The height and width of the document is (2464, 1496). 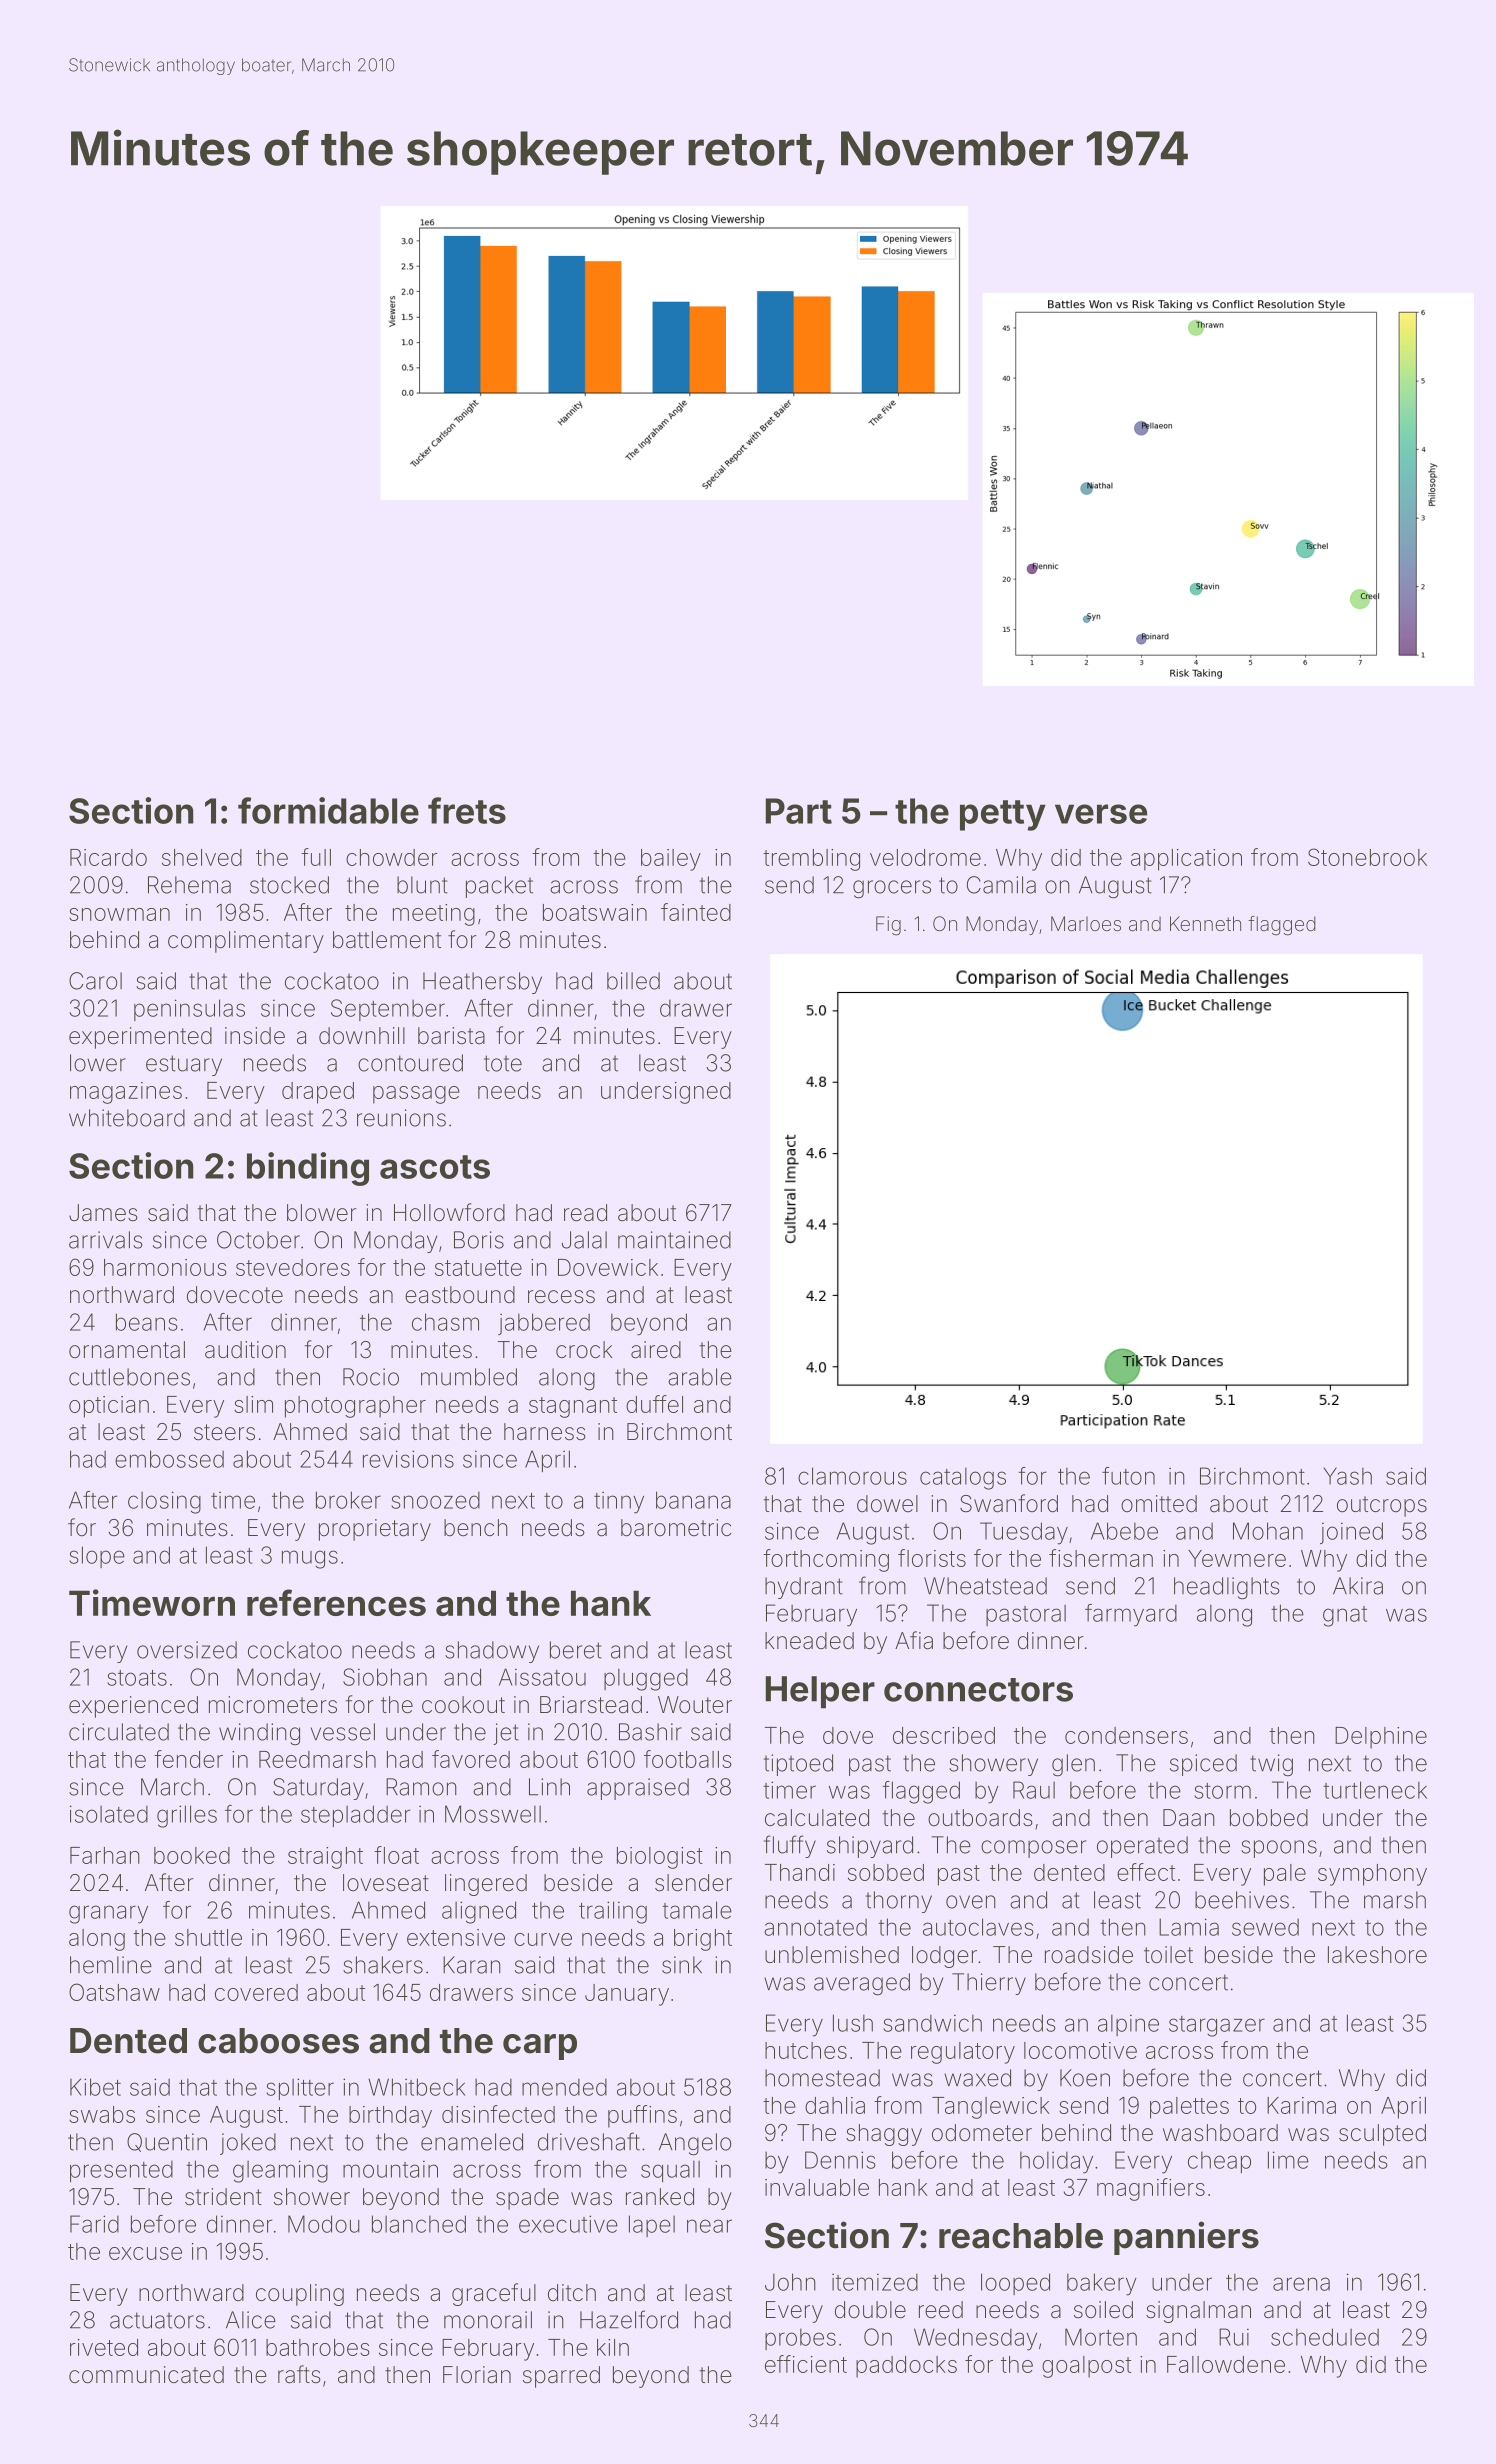 What do you see at coordinates (328, 810) in the document?
I see `formidable` at bounding box center [328, 810].
